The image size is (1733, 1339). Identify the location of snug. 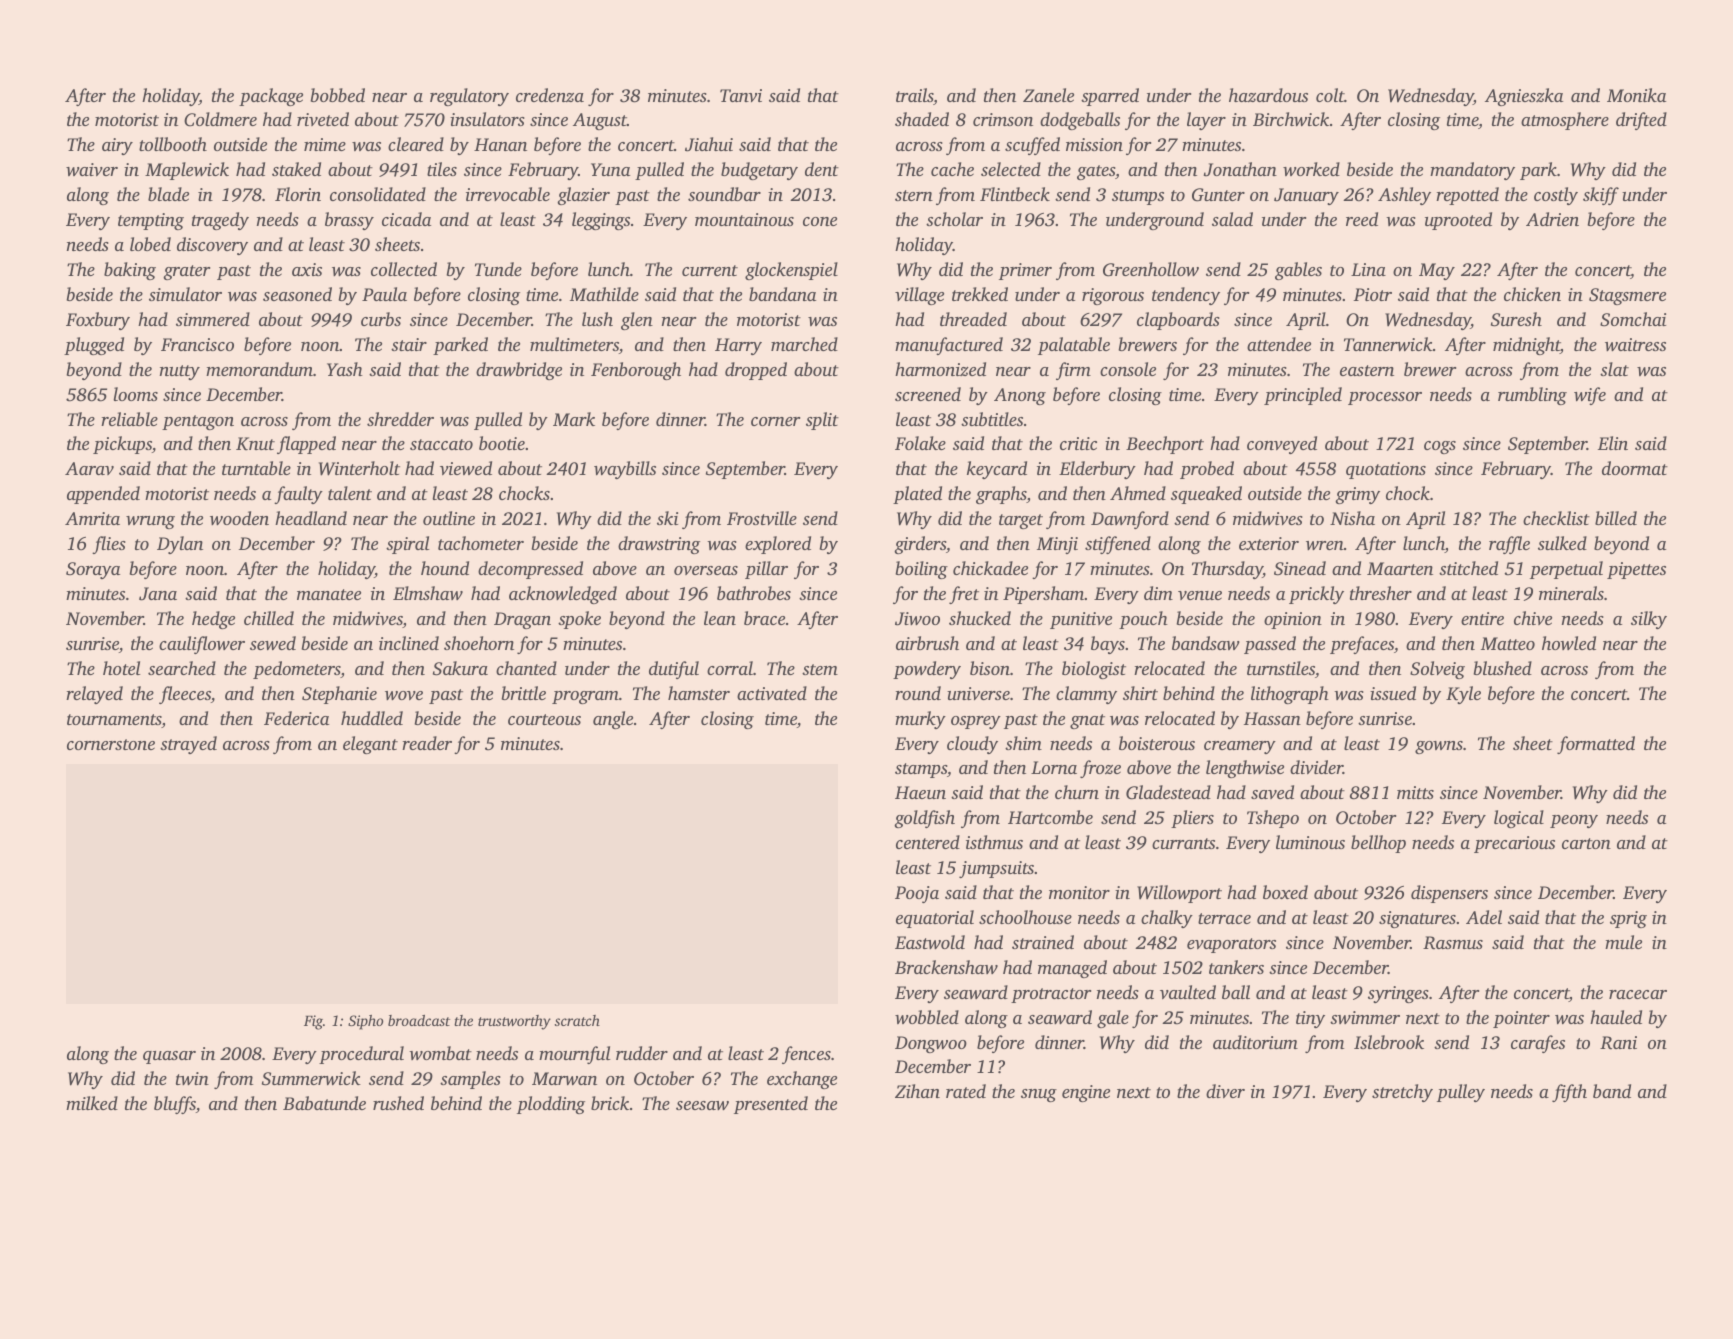
(1039, 1095).
